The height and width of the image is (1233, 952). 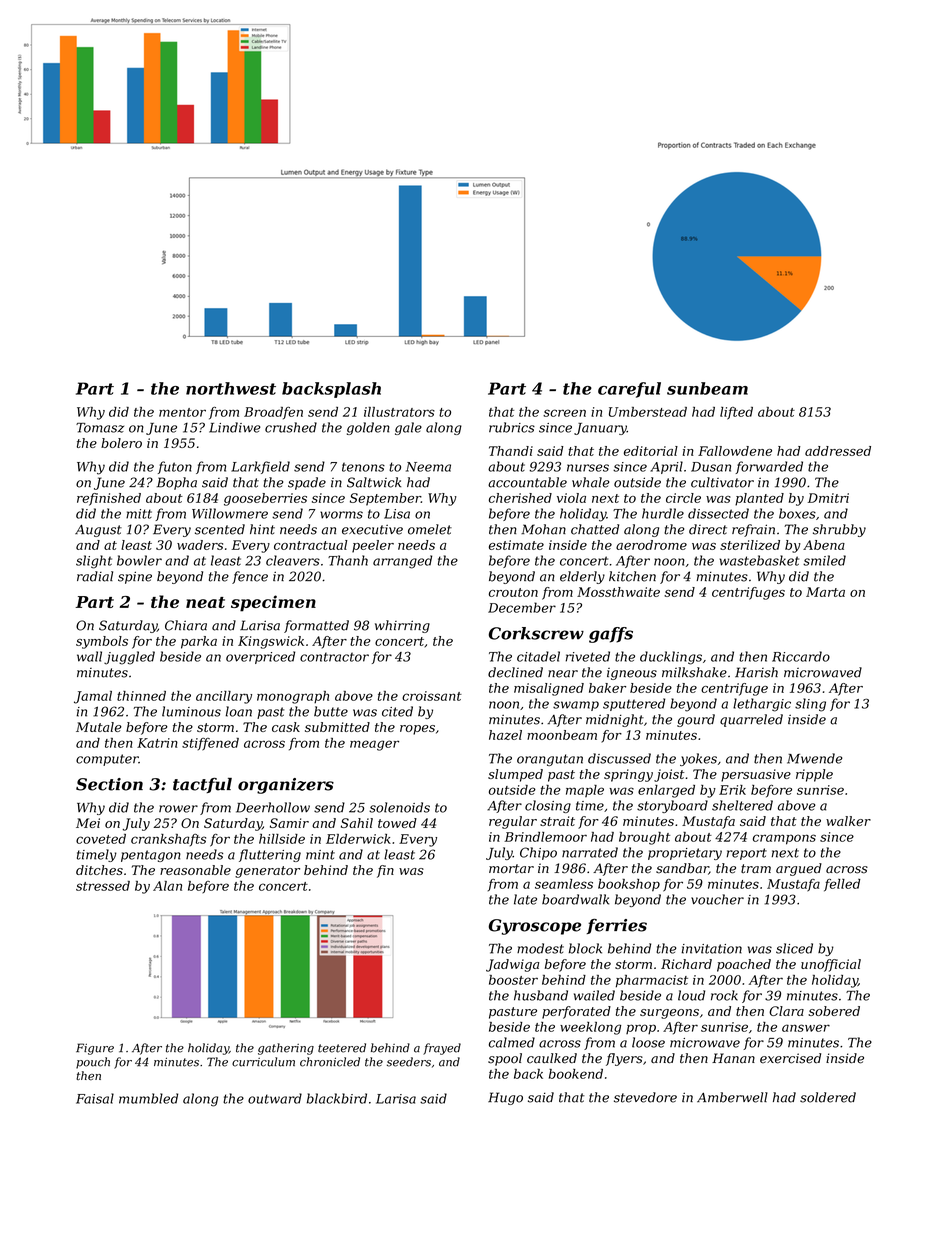 What do you see at coordinates (707, 388) in the image?
I see `sunbeam` at bounding box center [707, 388].
